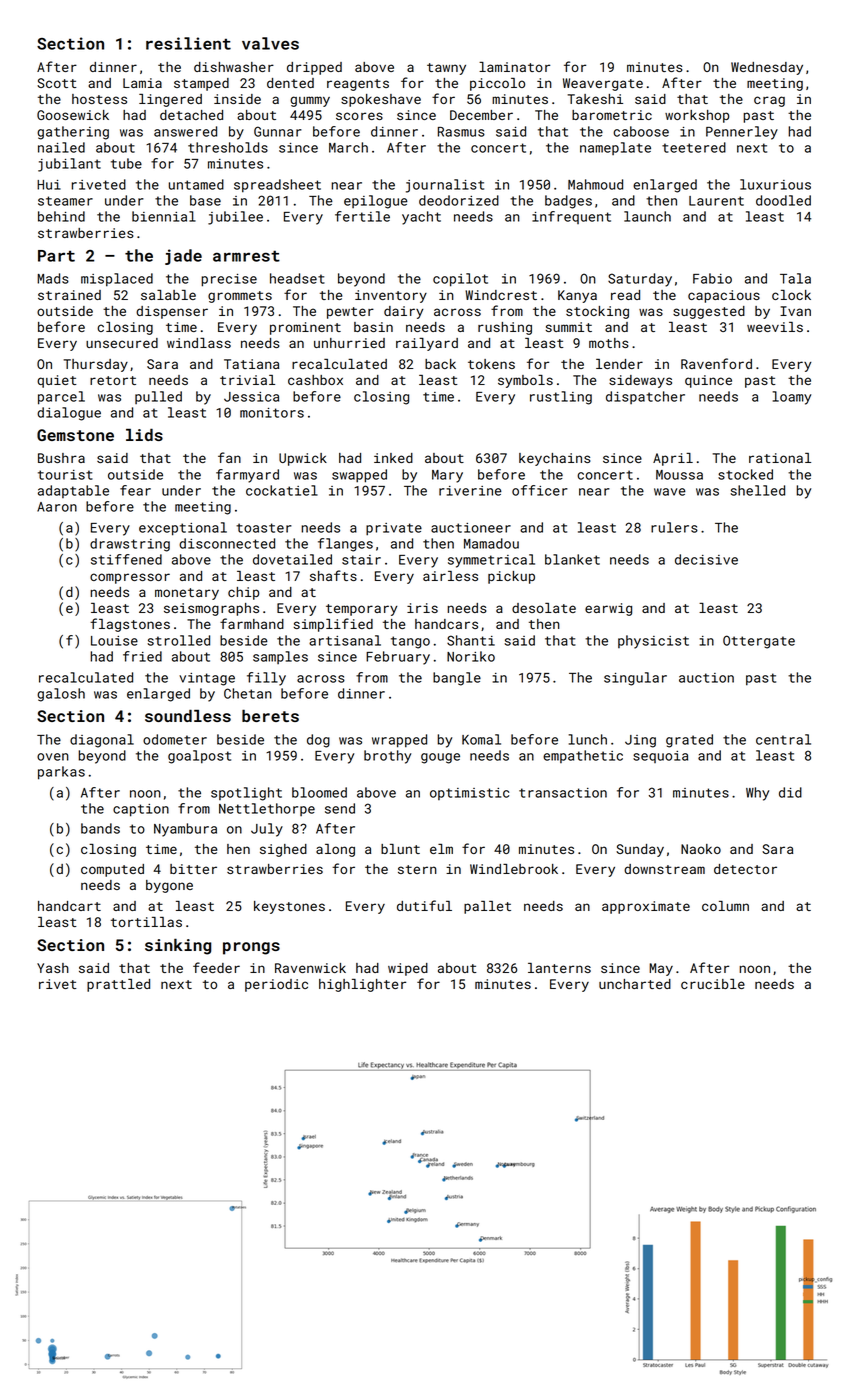 The image size is (849, 1400). Describe the element at coordinates (757, 794) in the document. I see `Why` at that location.
